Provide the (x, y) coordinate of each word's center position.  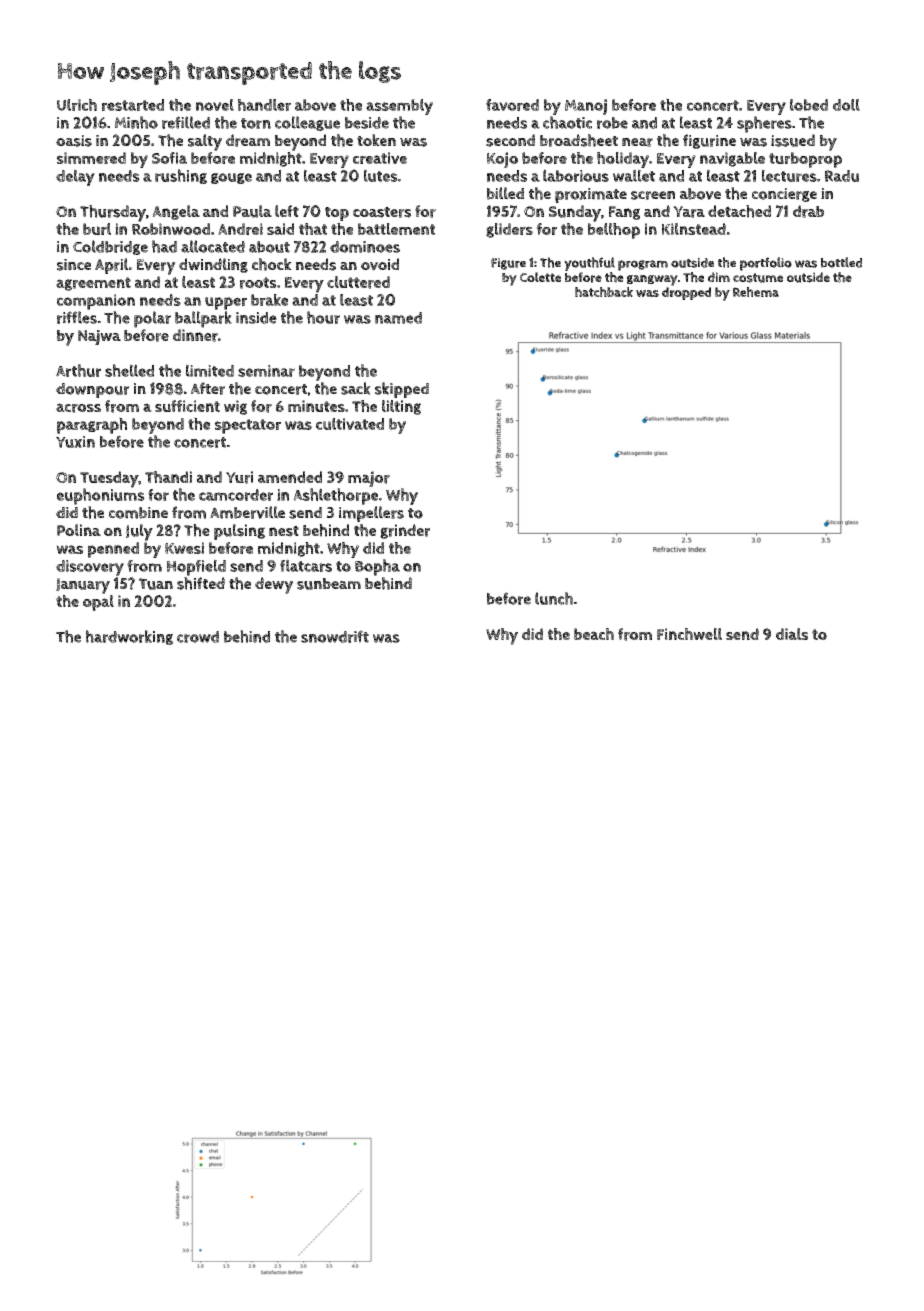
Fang (624, 213)
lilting (401, 407)
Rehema (756, 292)
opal (98, 603)
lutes (381, 175)
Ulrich (77, 104)
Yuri (239, 477)
